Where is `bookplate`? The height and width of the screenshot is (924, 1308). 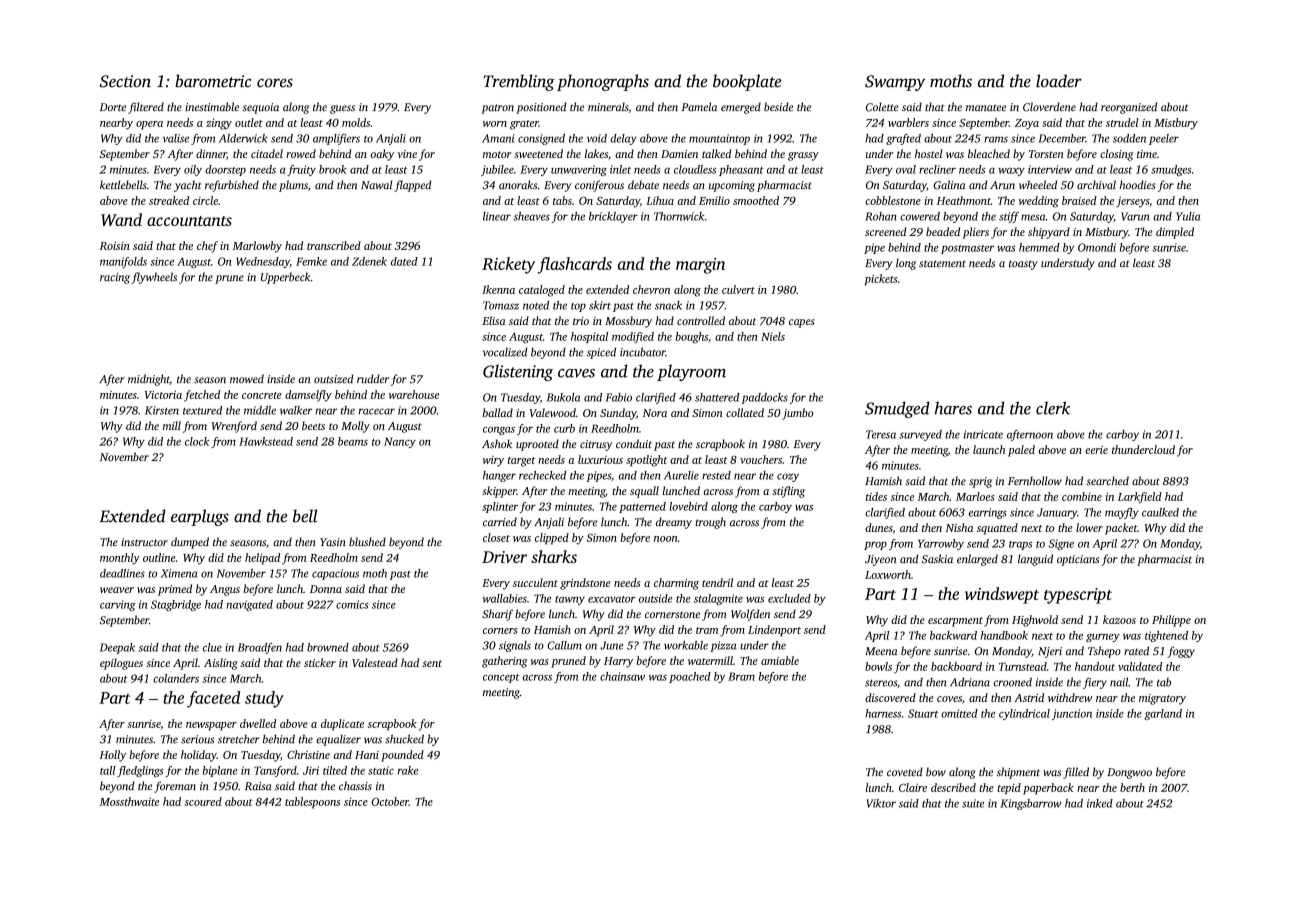
bookplate is located at coordinates (747, 82).
